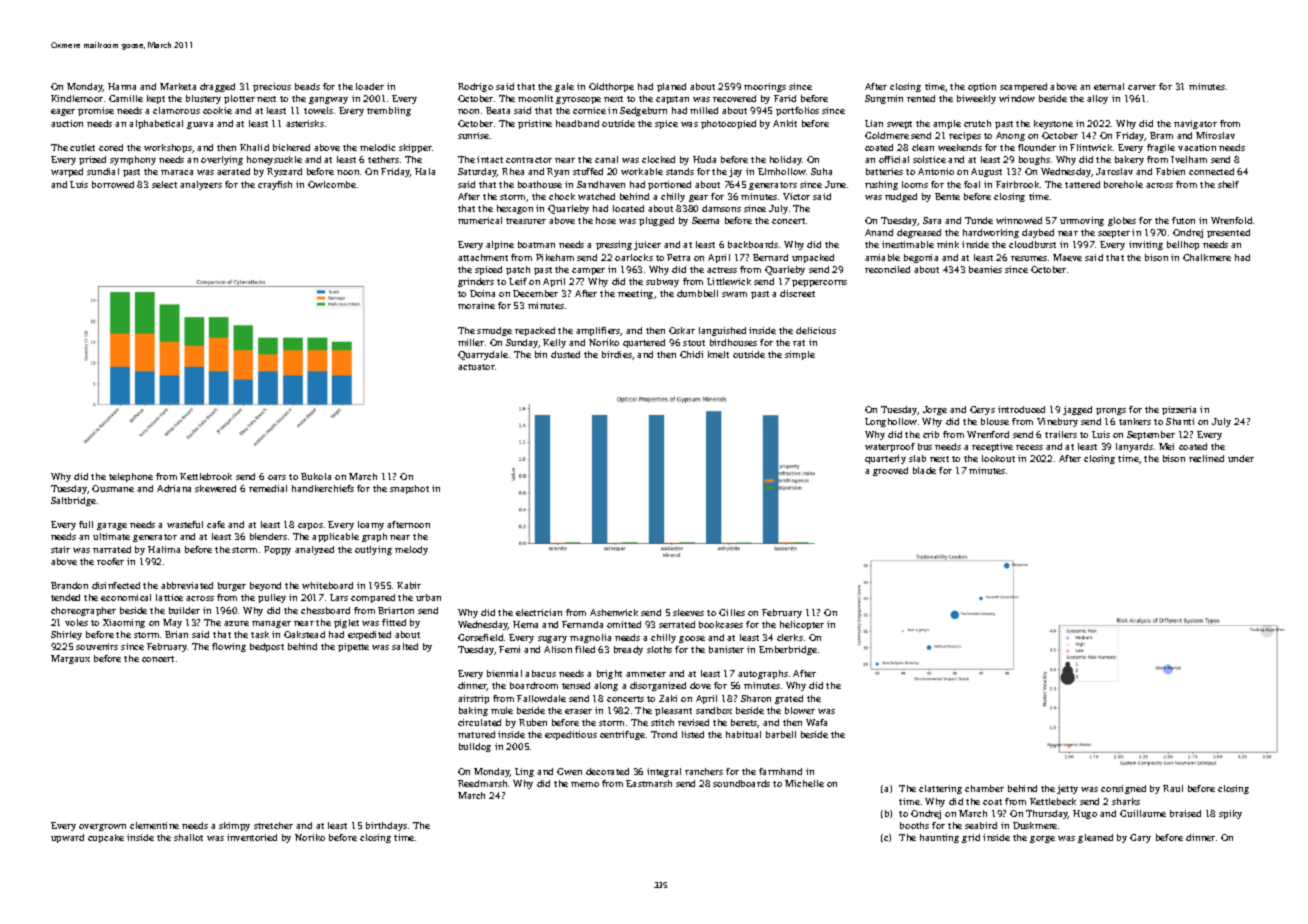 The image size is (1308, 924). What do you see at coordinates (475, 87) in the screenshot?
I see `Rodrigo` at bounding box center [475, 87].
